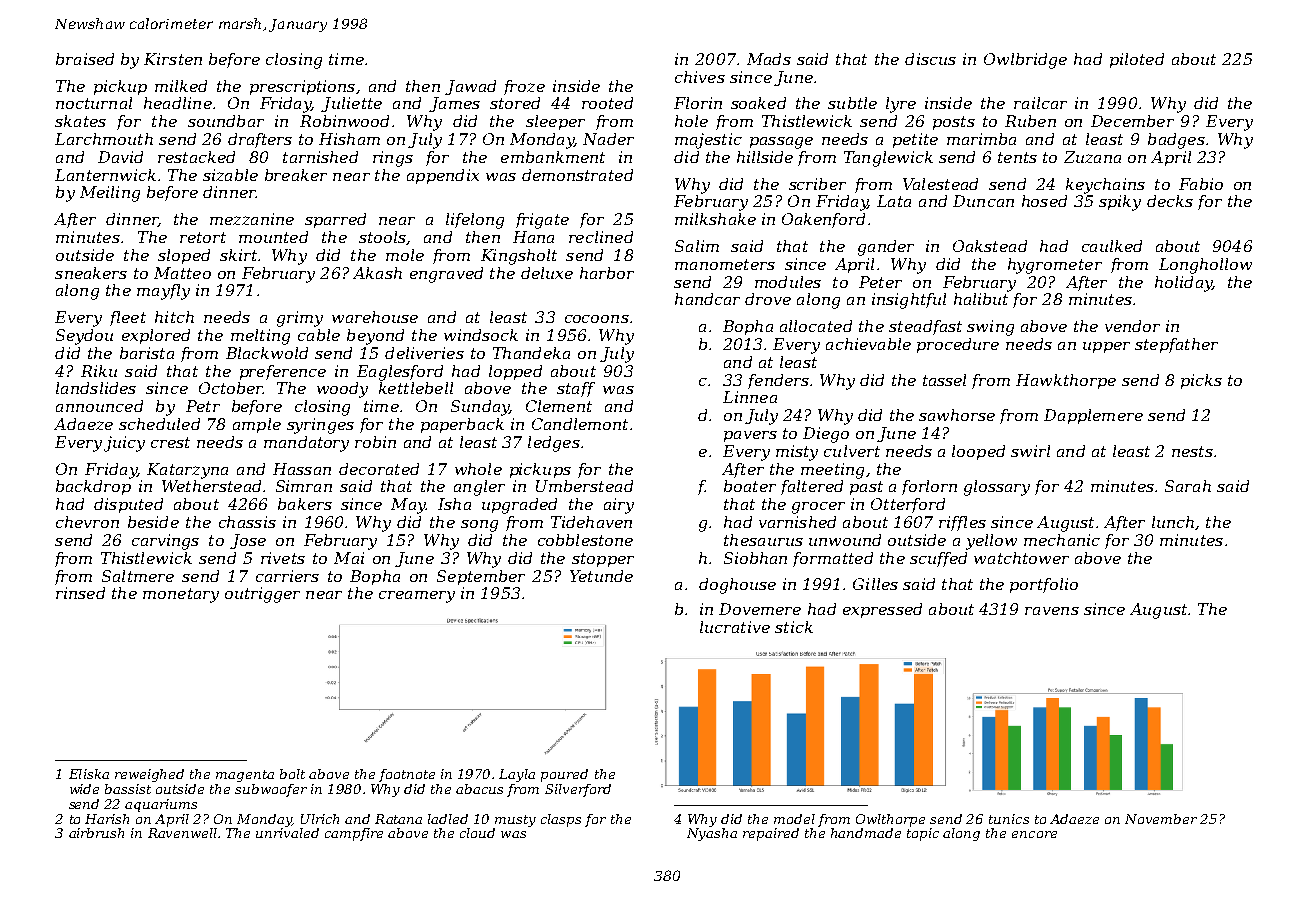 This page has width=1308, height=924. Describe the element at coordinates (531, 353) in the page. I see `Thandeka` at that location.
